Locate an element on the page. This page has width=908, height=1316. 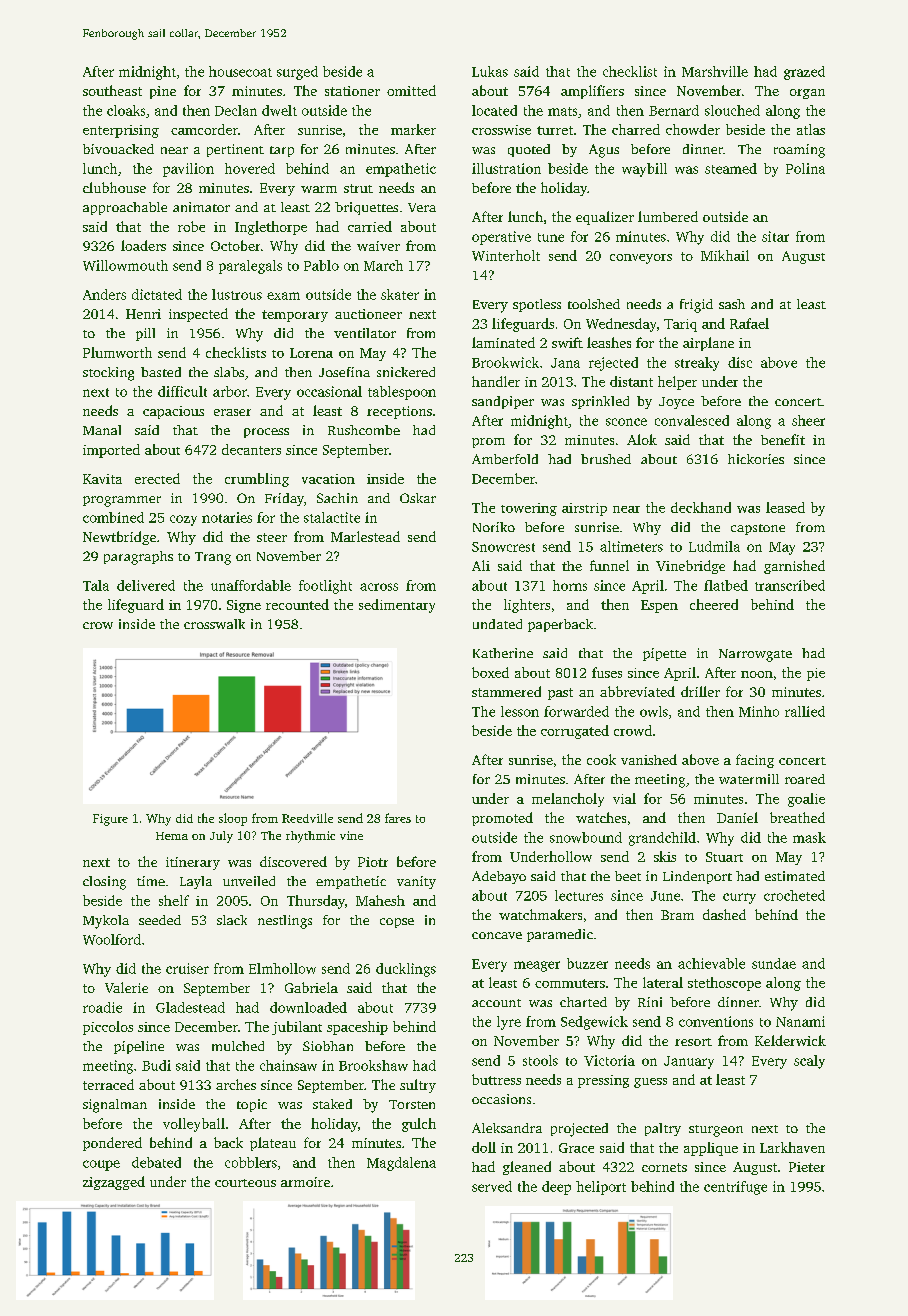
nestlings is located at coordinates (285, 922).
